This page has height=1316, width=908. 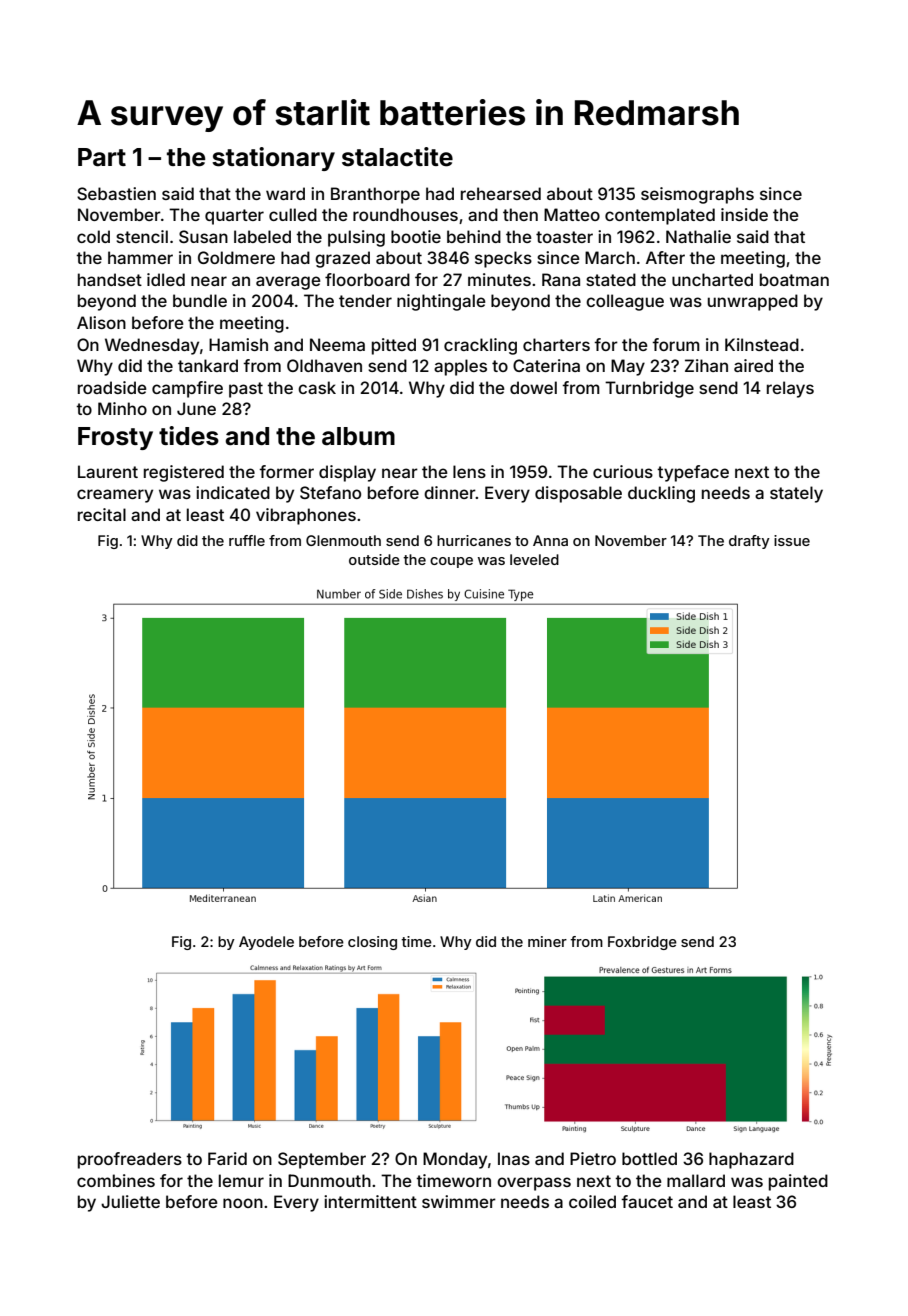 What do you see at coordinates (266, 943) in the page?
I see `Ayodele` at bounding box center [266, 943].
